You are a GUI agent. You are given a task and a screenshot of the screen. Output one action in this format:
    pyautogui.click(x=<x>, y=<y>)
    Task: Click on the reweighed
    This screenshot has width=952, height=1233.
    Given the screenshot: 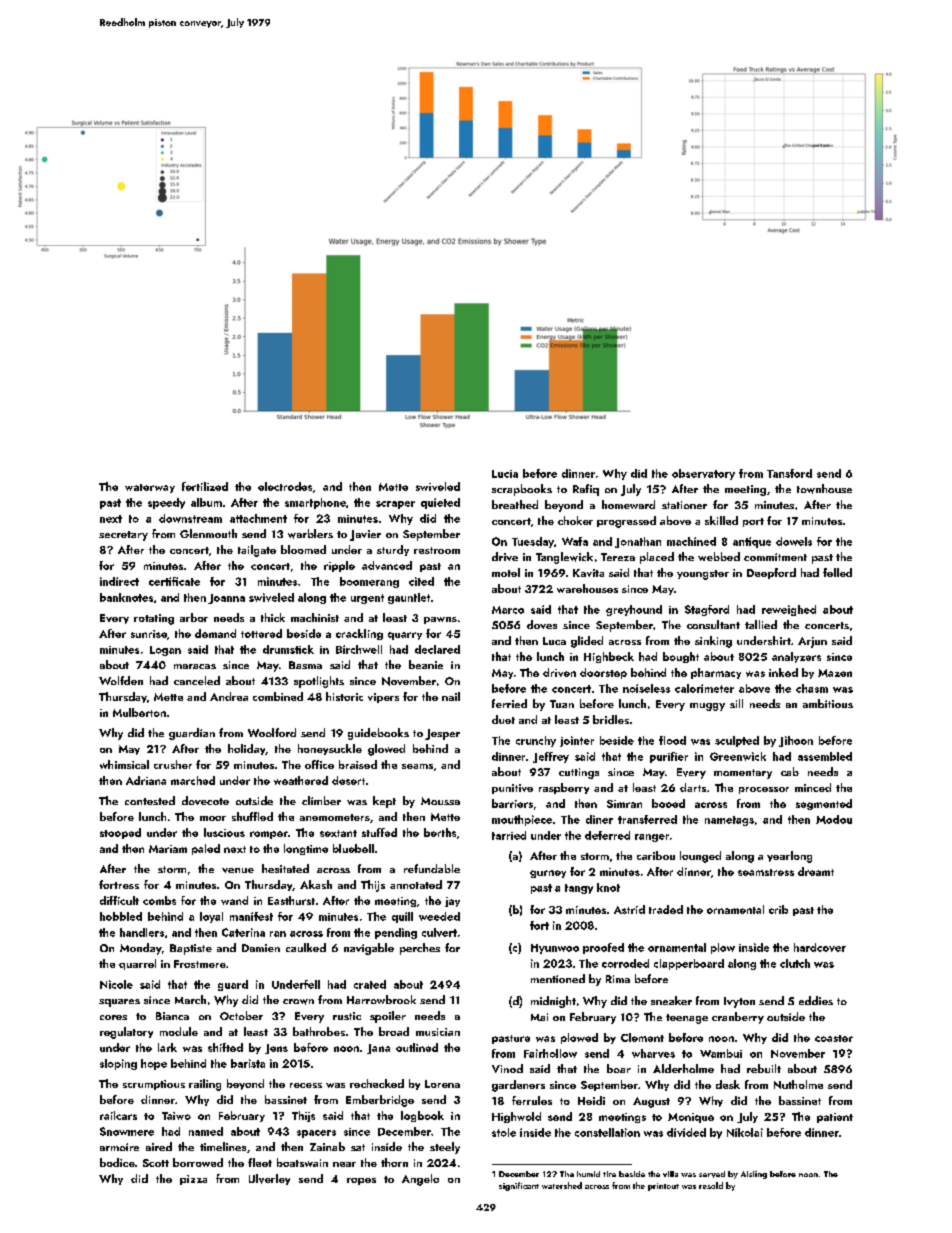 What is the action you would take?
    pyautogui.click(x=789, y=610)
